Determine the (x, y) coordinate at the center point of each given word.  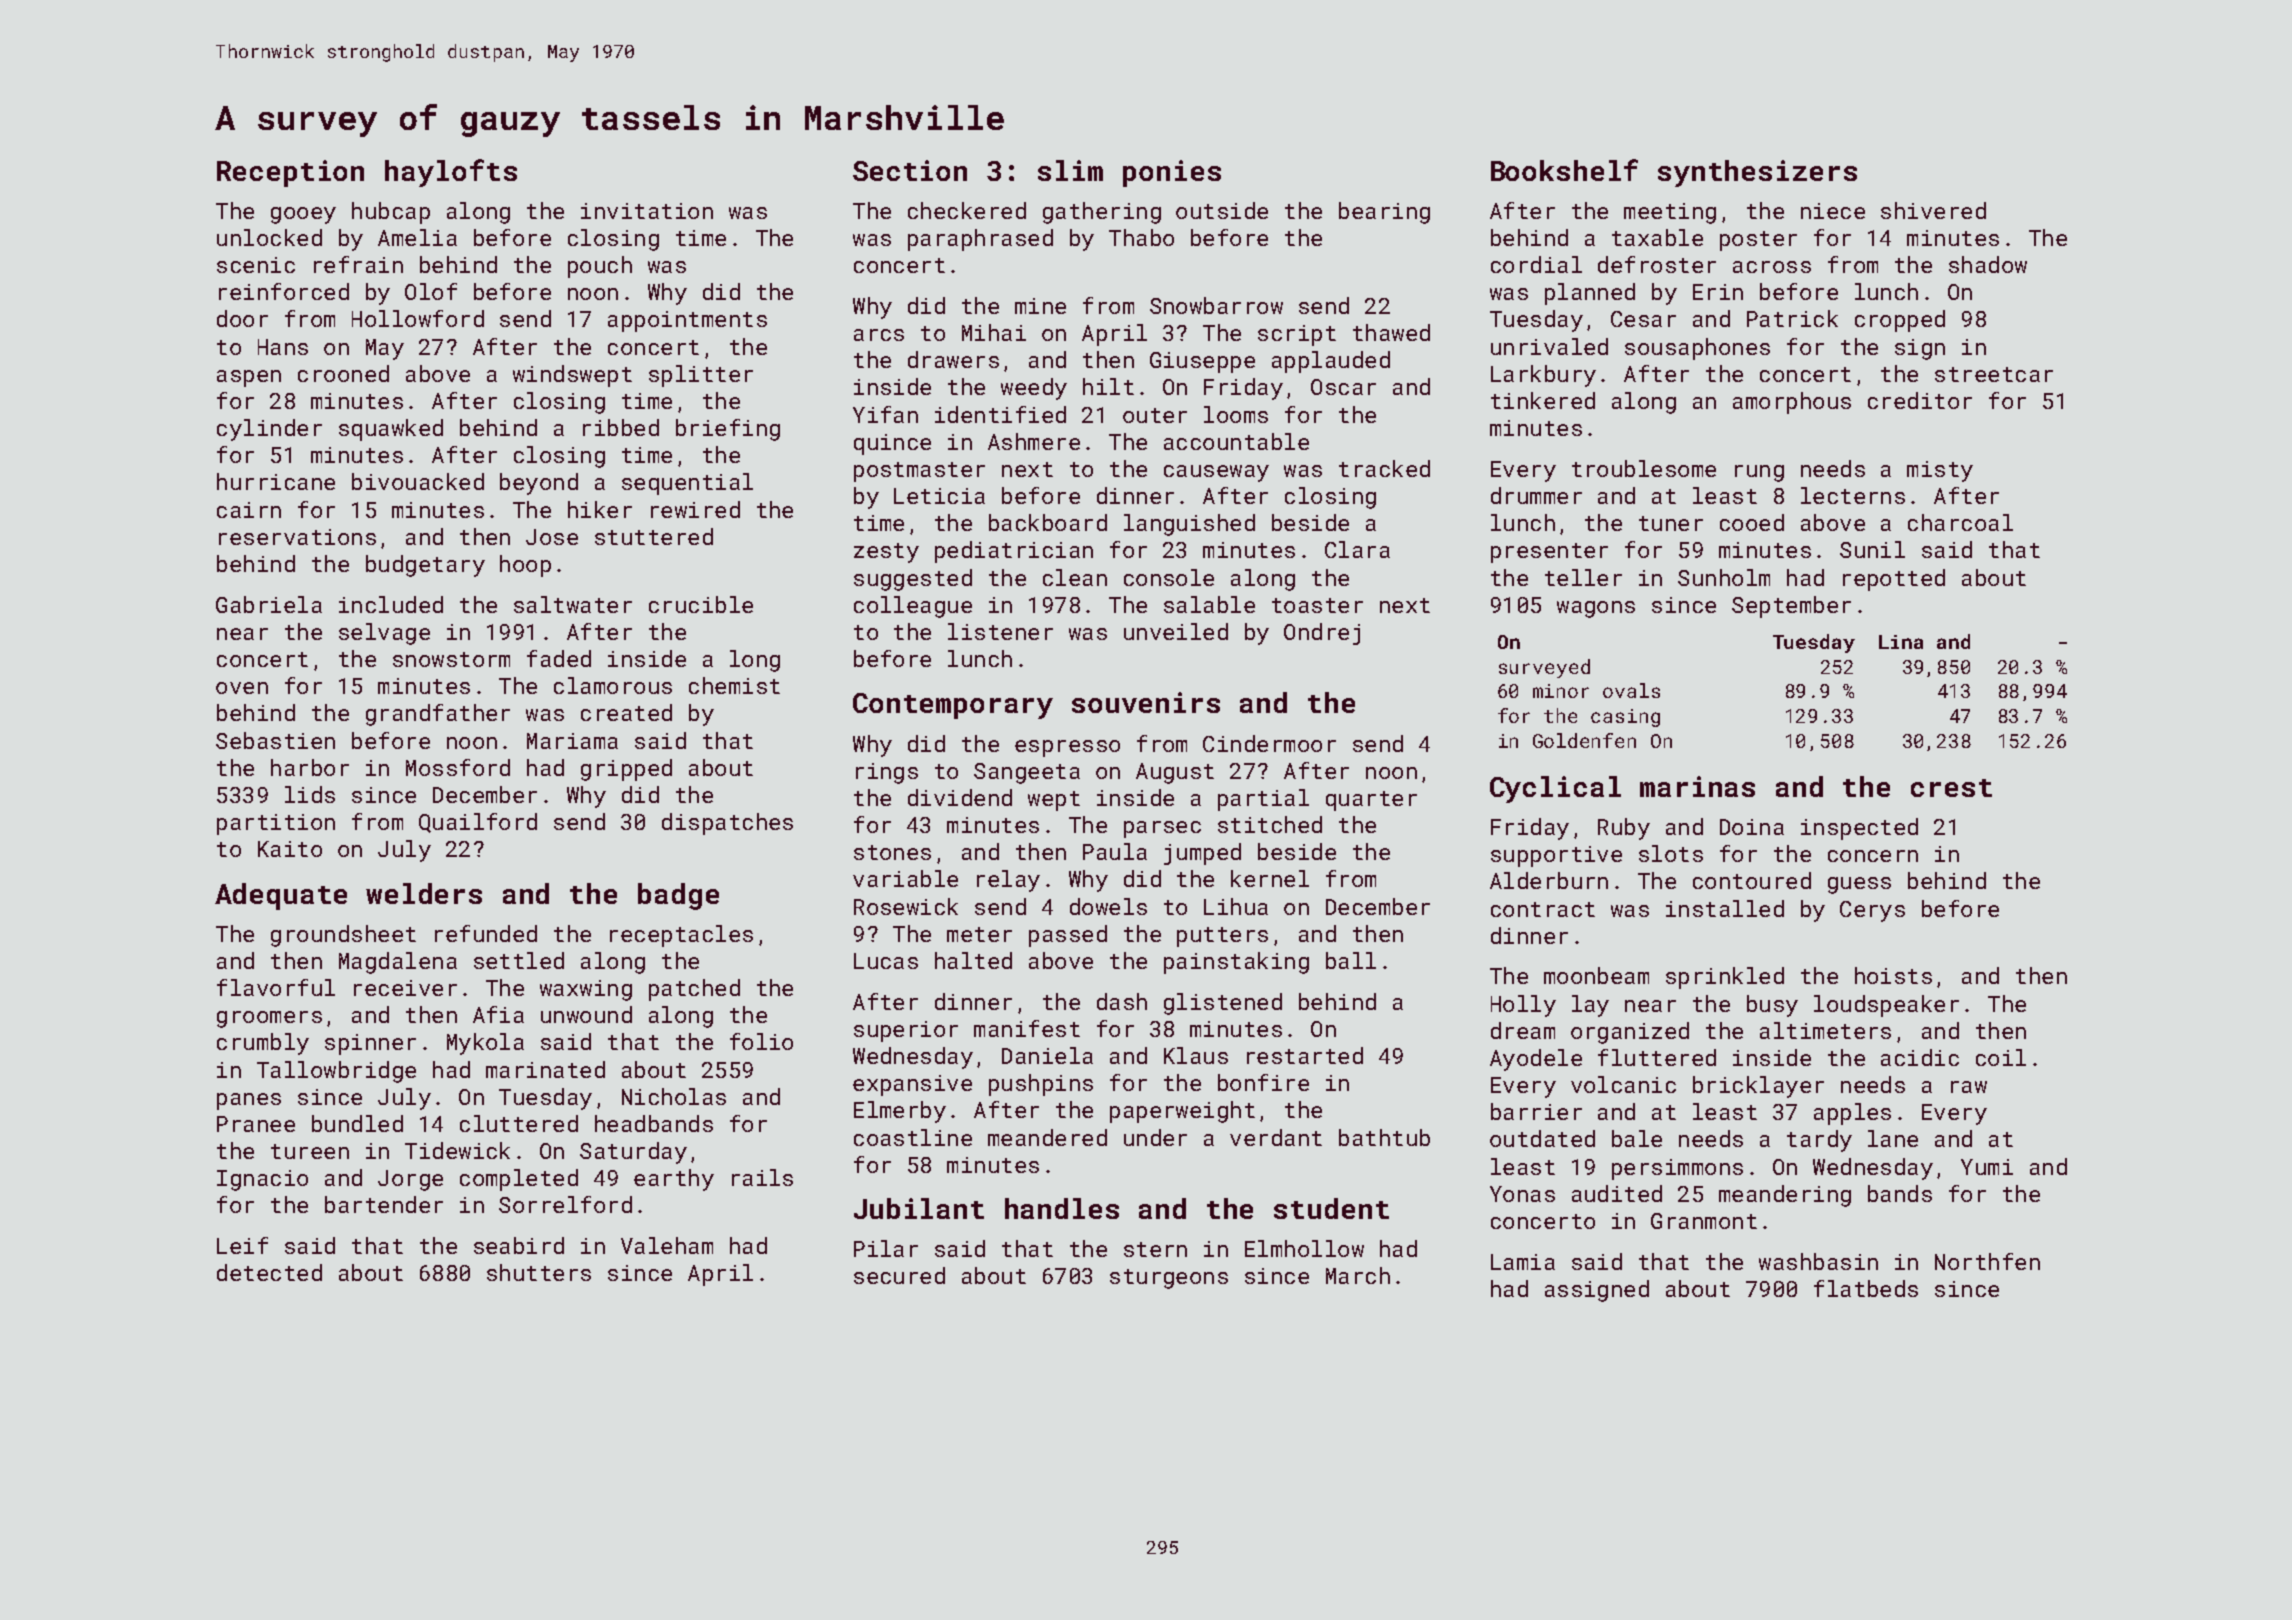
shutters (539, 1272)
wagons (1596, 609)
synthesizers (1757, 173)
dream (1523, 1030)
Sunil (1872, 549)
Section (910, 170)
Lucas (886, 961)
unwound (586, 1014)
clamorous (613, 685)
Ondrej (1322, 634)
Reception (290, 173)
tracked (1384, 468)
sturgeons (1169, 1279)
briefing (728, 430)
